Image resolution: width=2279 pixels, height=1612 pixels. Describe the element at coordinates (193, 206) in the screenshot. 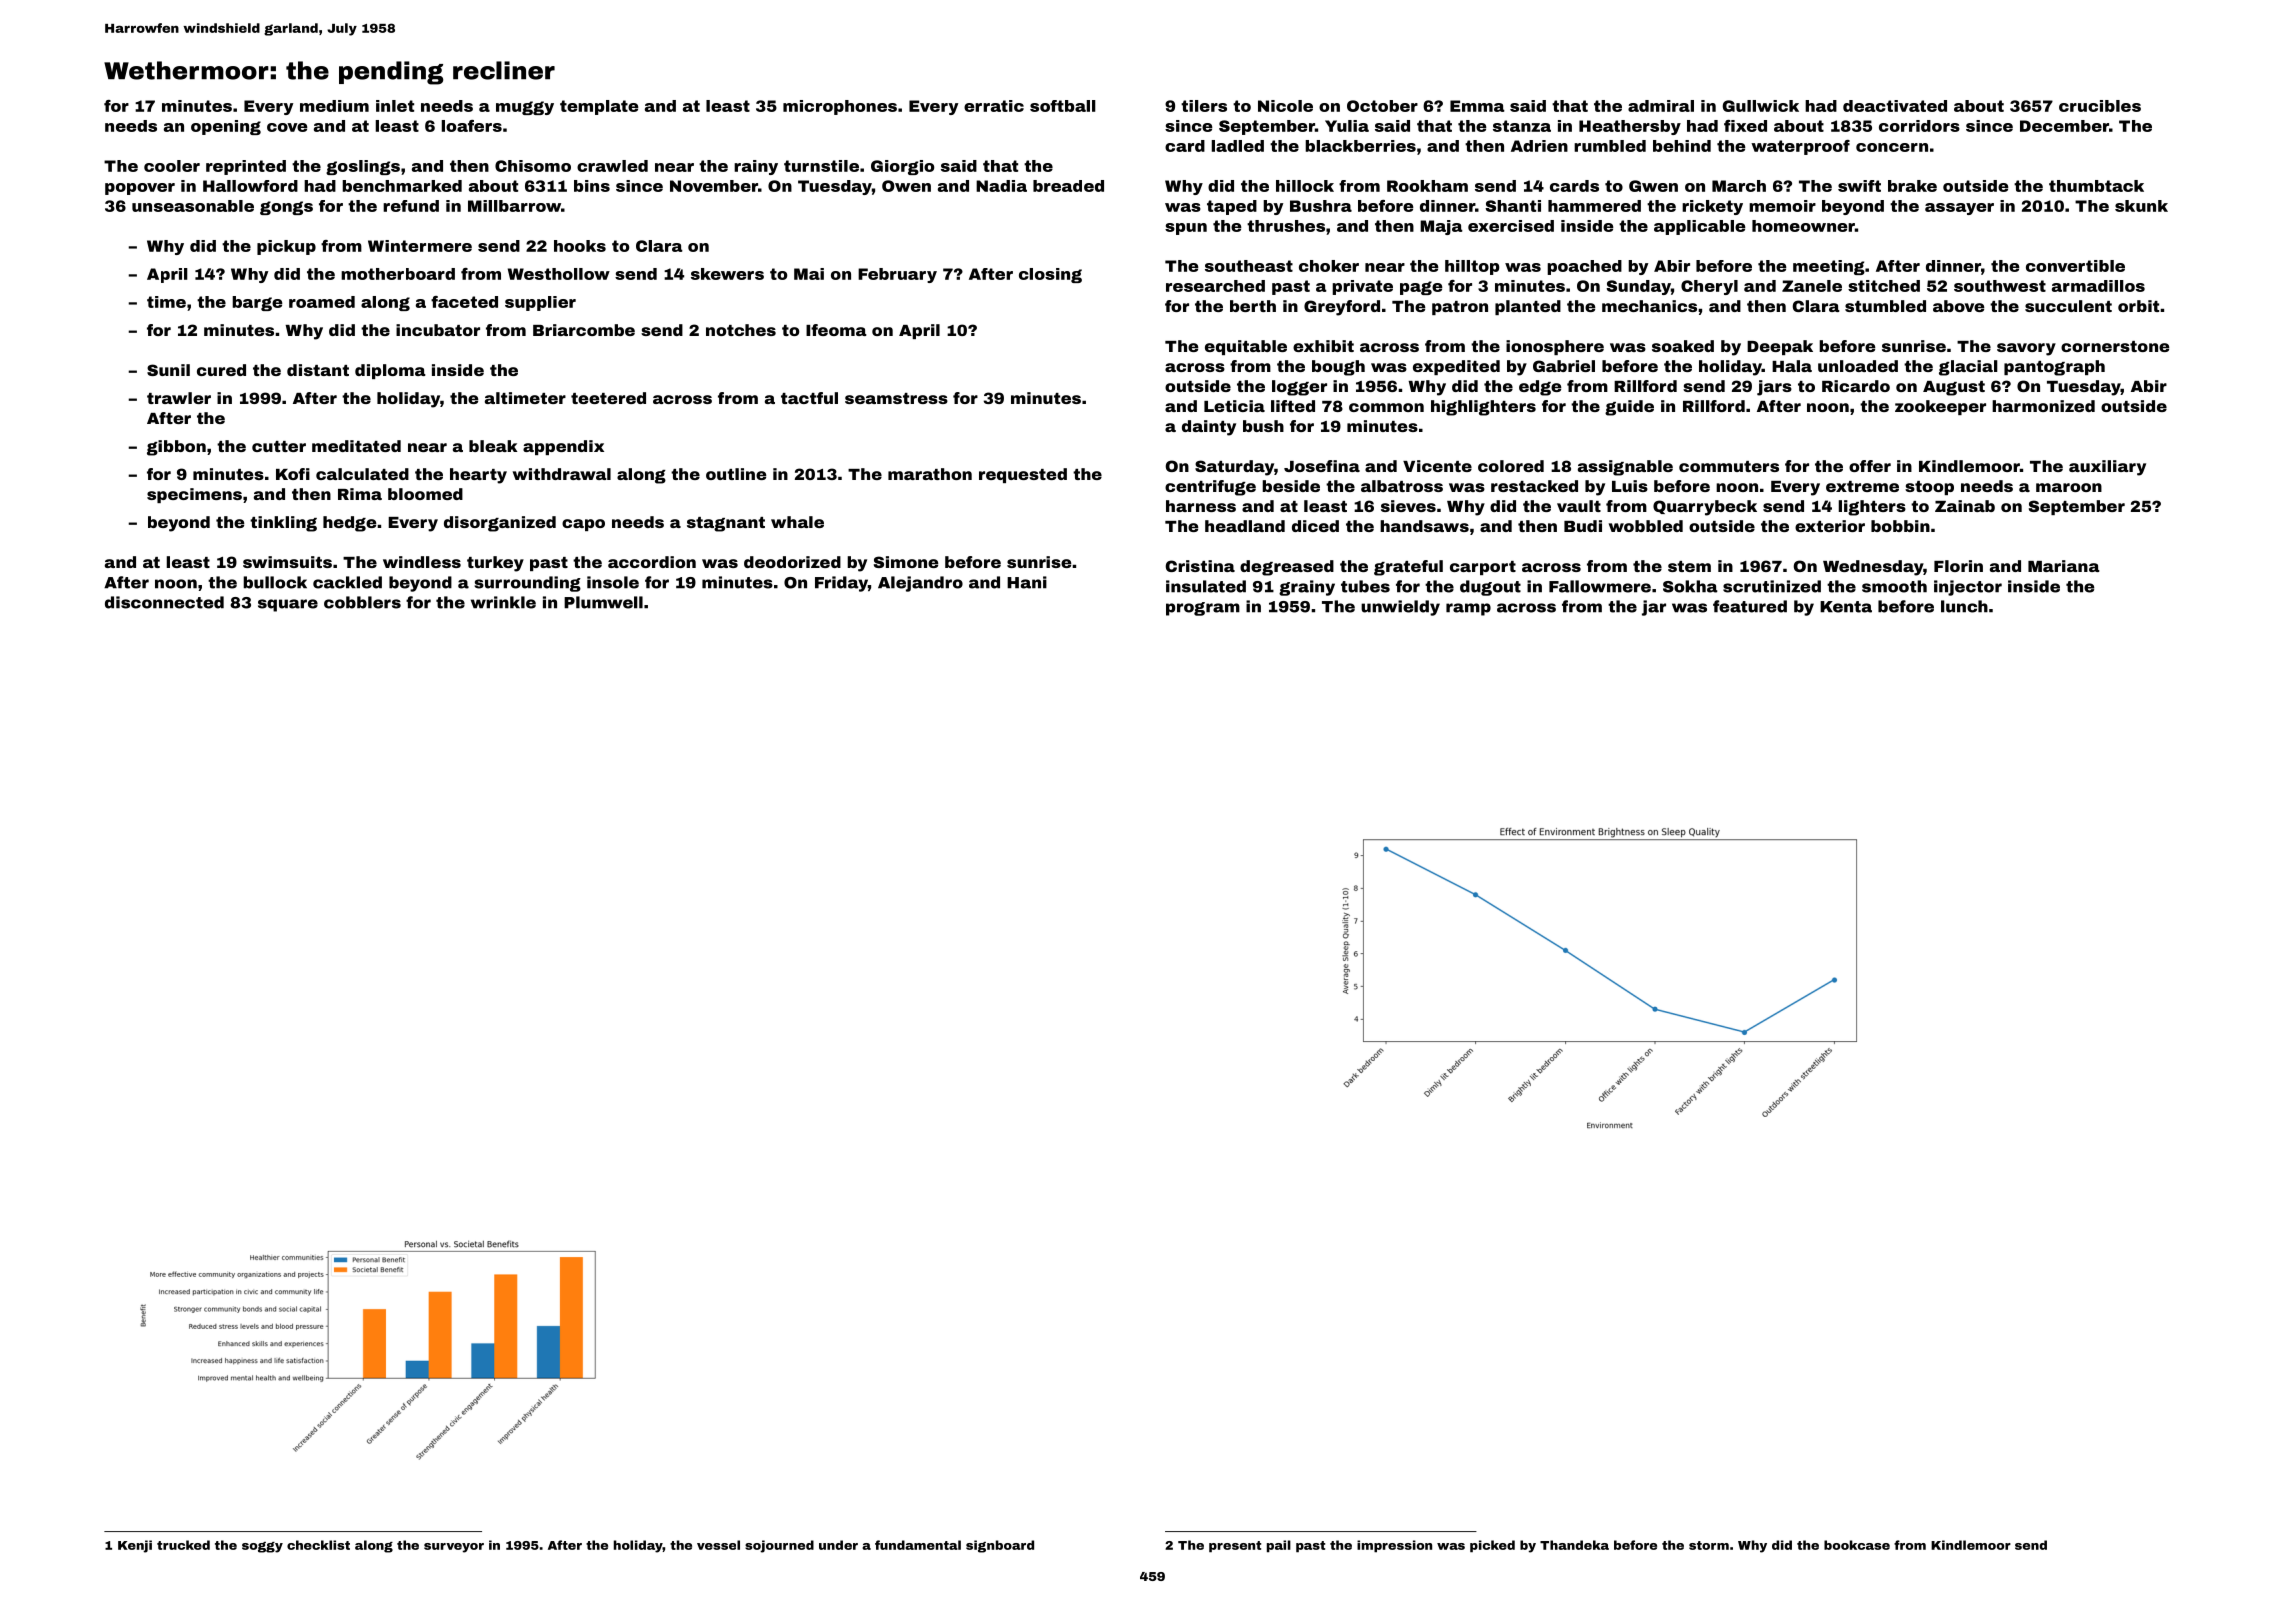

I see `unseasonable` at that location.
